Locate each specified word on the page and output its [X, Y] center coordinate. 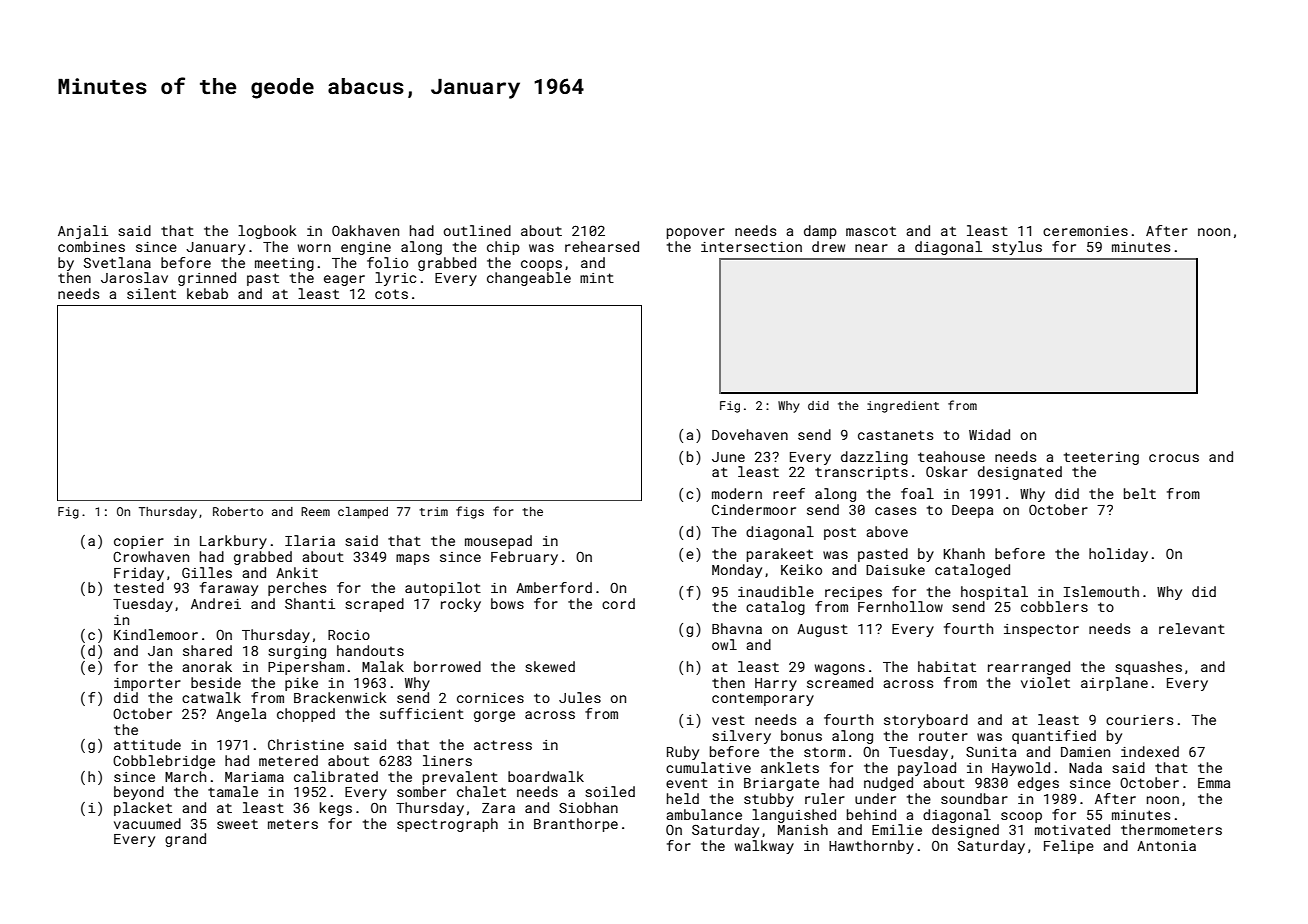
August [822, 630]
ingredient [903, 407]
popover [696, 233]
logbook [267, 232]
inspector [1041, 630]
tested [139, 587]
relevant [1192, 628]
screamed [840, 682]
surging [297, 652]
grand [185, 840]
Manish [803, 829]
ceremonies [1085, 231]
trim [433, 511]
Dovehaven [750, 434]
